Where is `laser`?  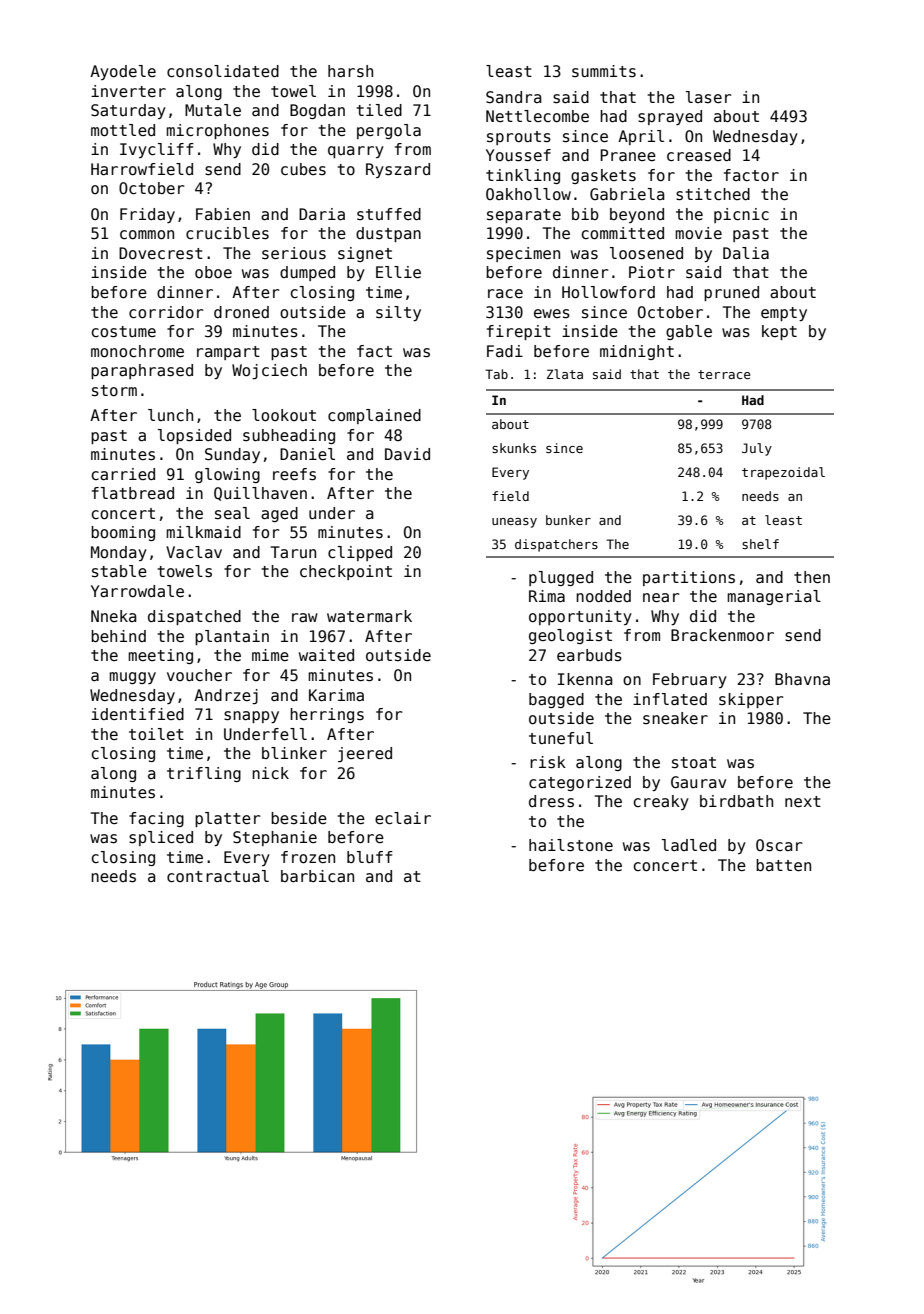
laser is located at coordinates (709, 97).
